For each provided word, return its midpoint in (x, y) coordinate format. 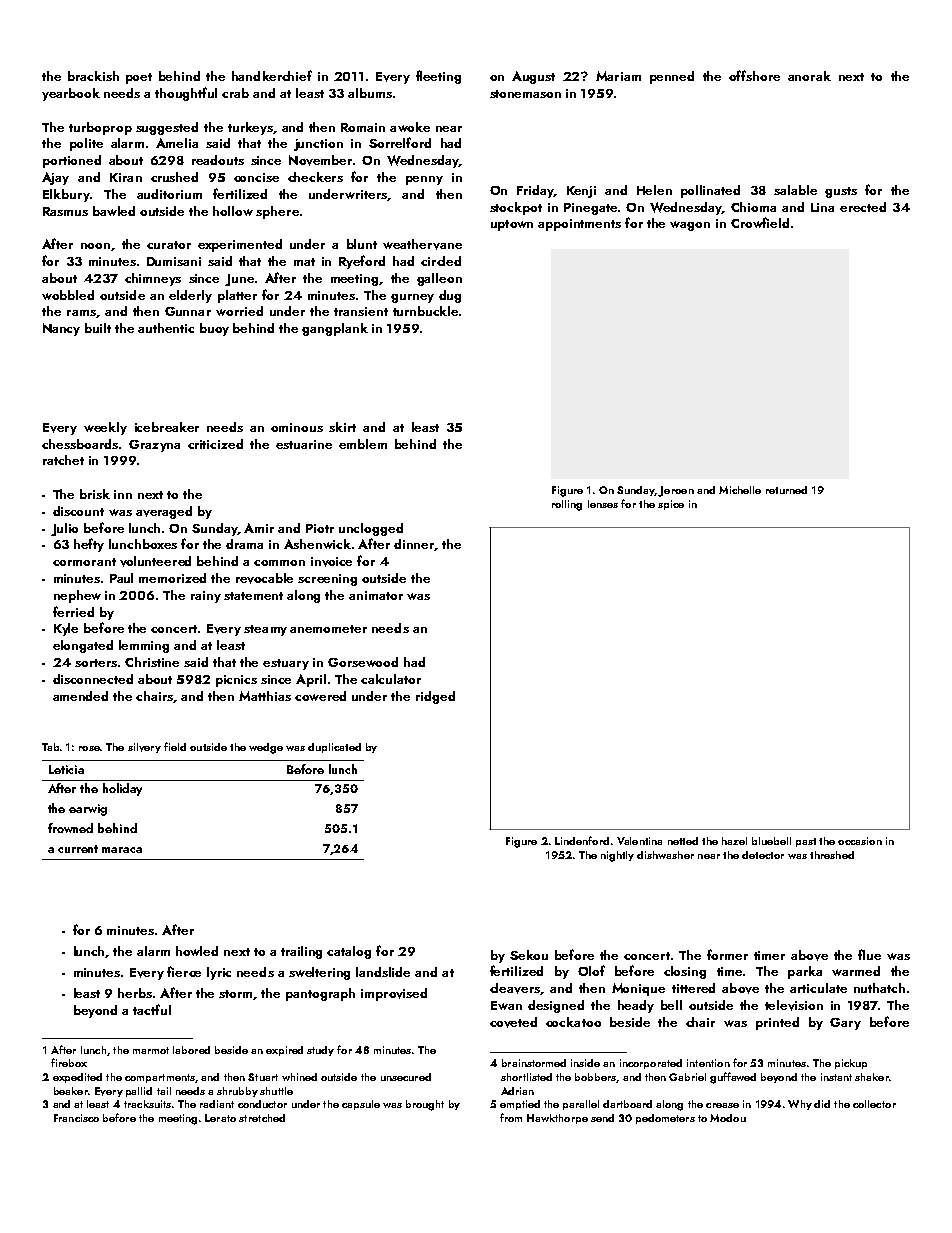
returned (786, 490)
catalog (349, 952)
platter (237, 296)
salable (795, 190)
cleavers (515, 988)
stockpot (516, 208)
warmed (856, 971)
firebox (69, 1062)
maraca (122, 850)
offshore (754, 75)
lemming (144, 646)
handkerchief (272, 75)
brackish (93, 76)
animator (376, 595)
